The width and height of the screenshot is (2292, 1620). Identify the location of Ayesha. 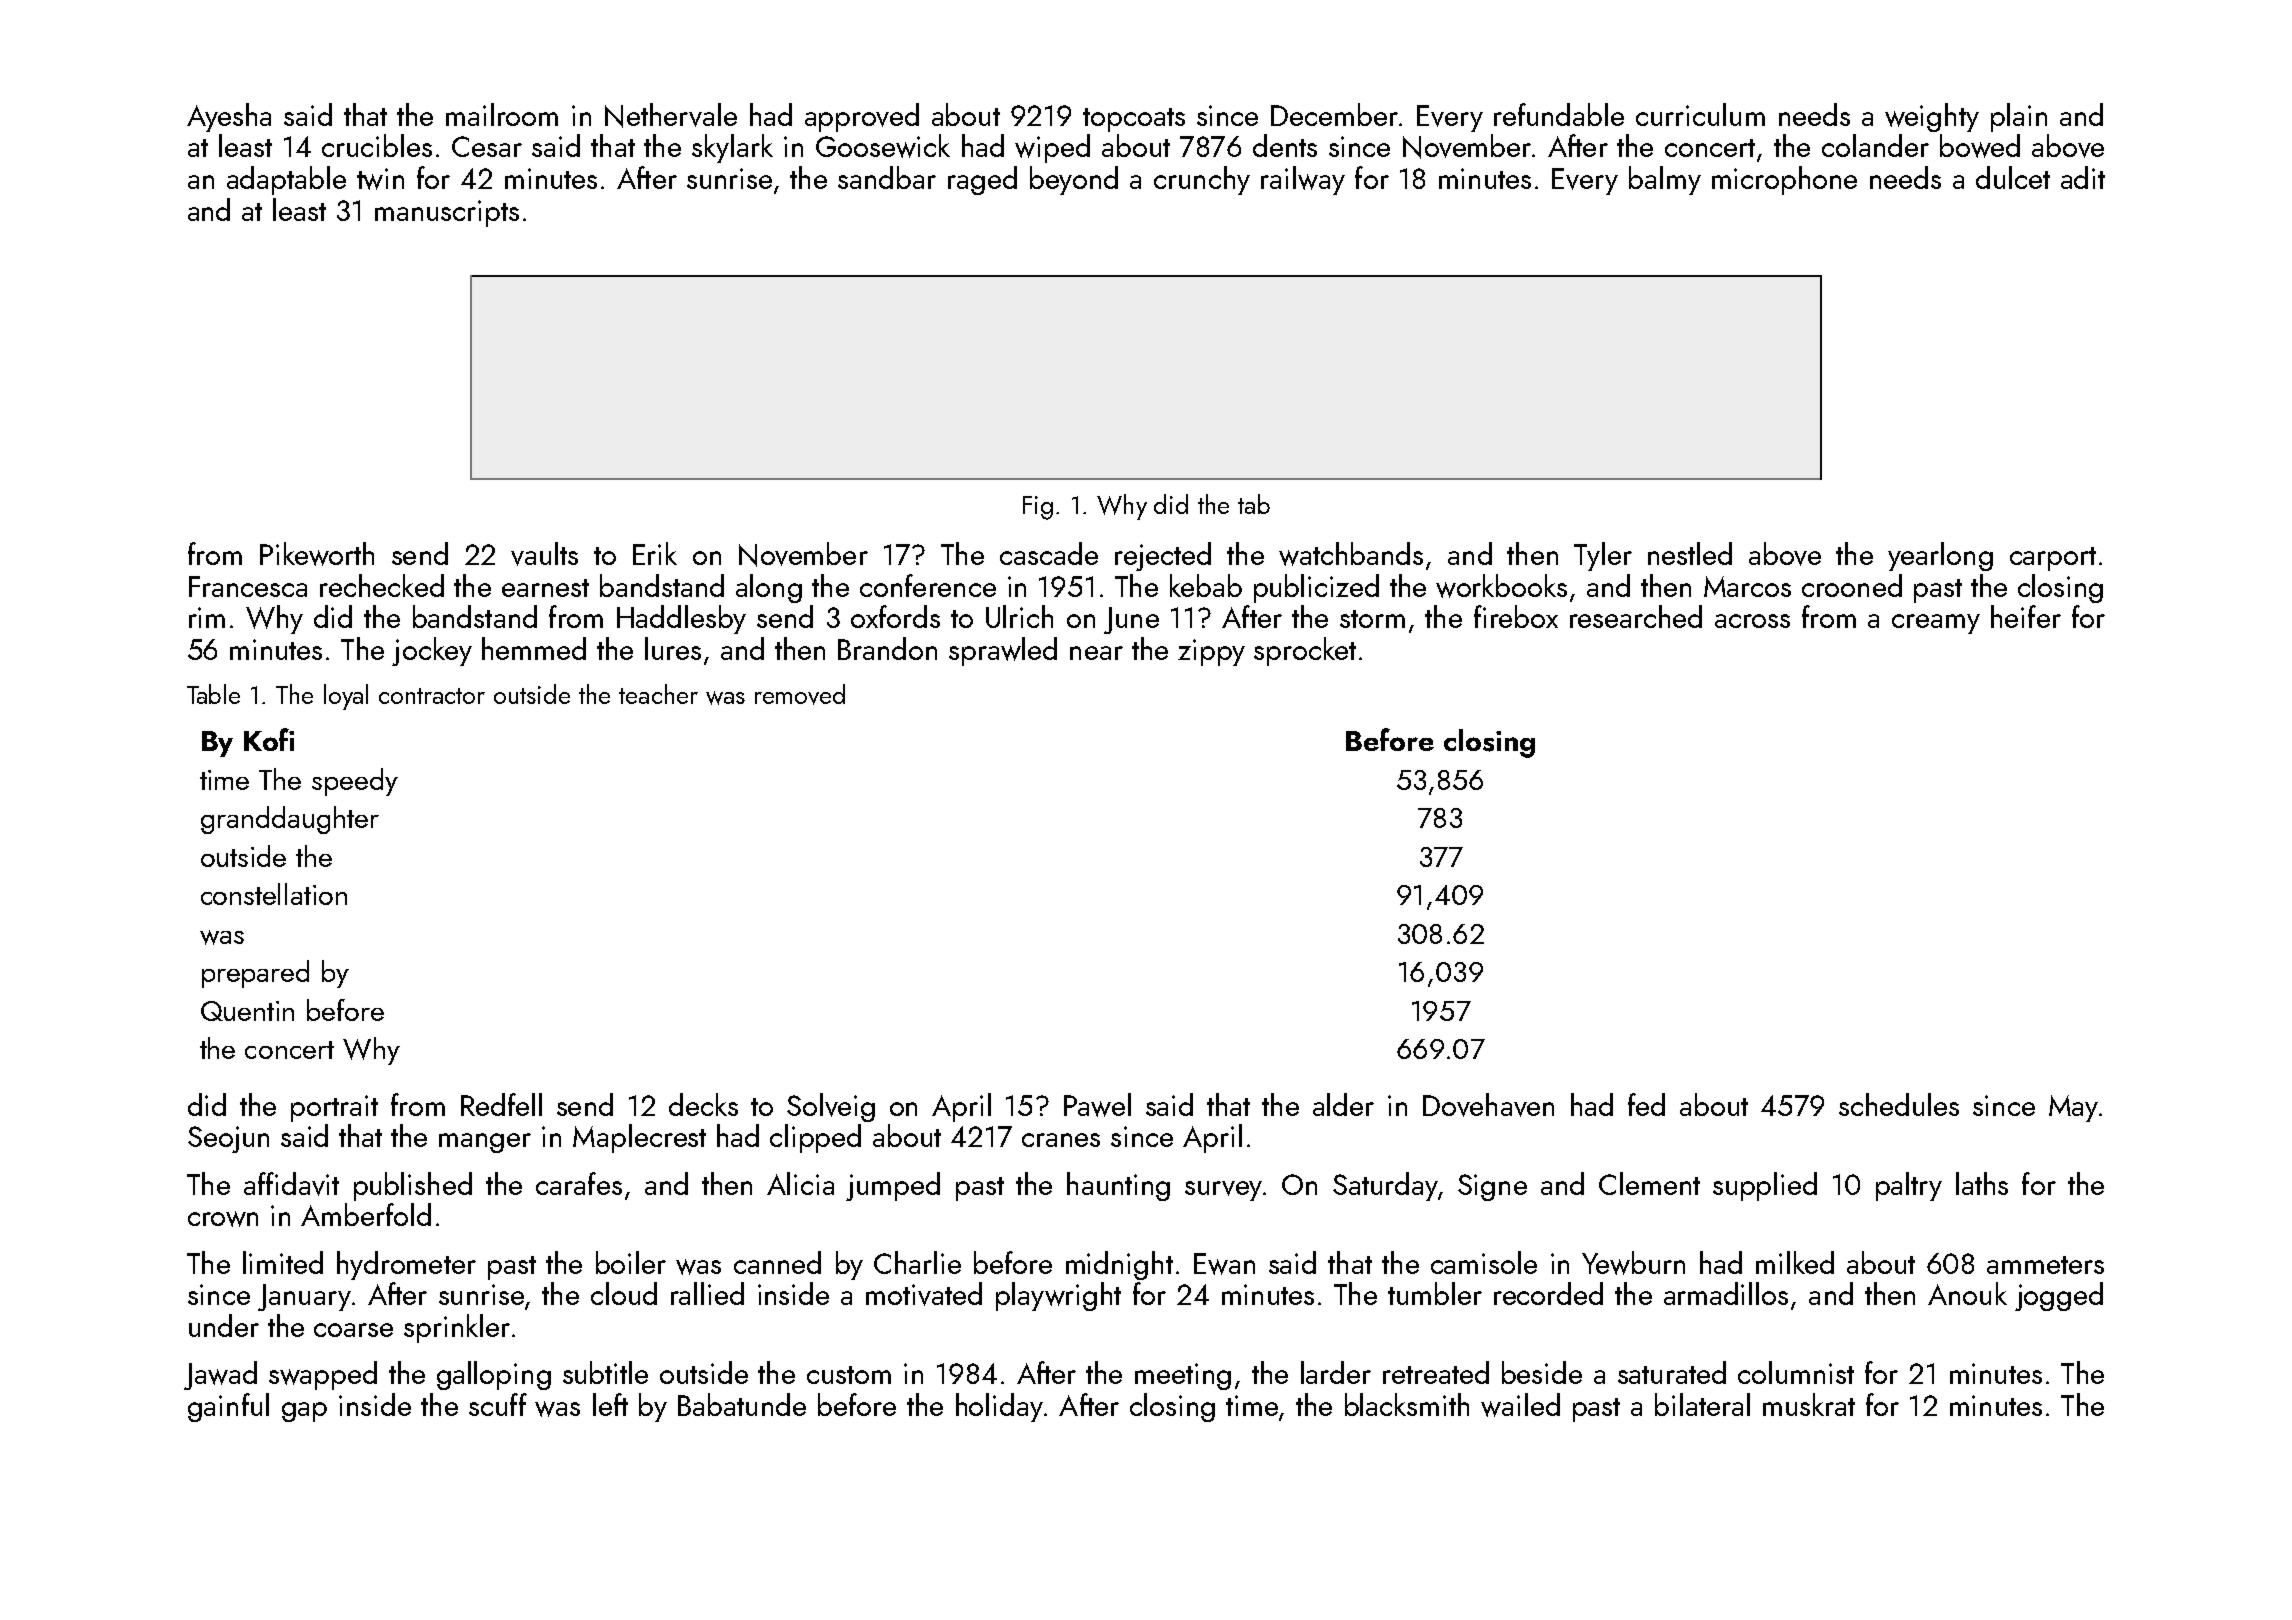
(229, 117).
